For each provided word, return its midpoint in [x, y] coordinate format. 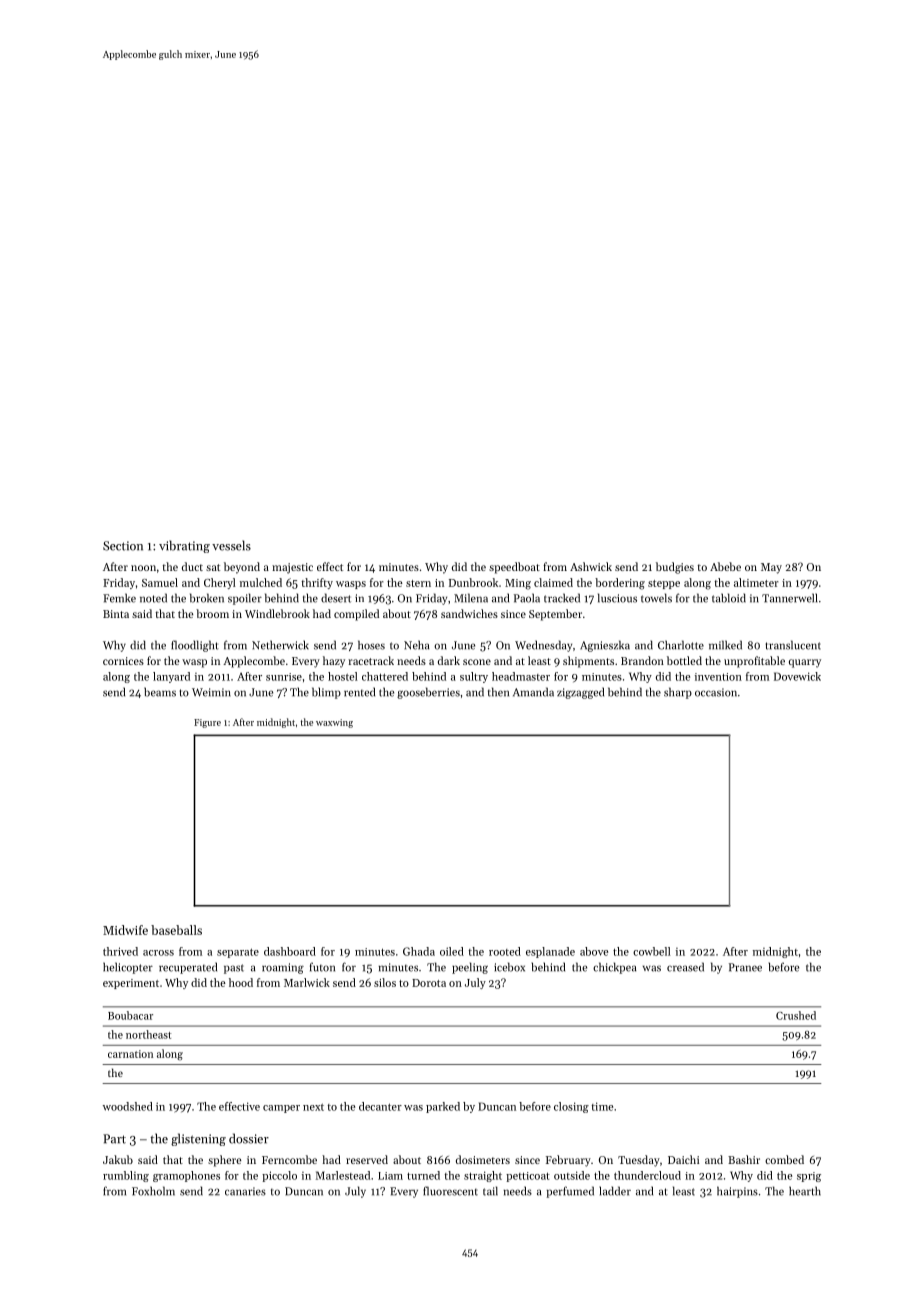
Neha [416, 645]
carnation [130, 1054]
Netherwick [280, 645]
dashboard [290, 951]
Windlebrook [277, 613]
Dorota [429, 983]
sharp [678, 693]
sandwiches [469, 613]
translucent [793, 645]
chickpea [614, 968]
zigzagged [580, 693]
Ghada [419, 951]
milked [725, 645]
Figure [207, 723]
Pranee [745, 967]
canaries [245, 1191]
